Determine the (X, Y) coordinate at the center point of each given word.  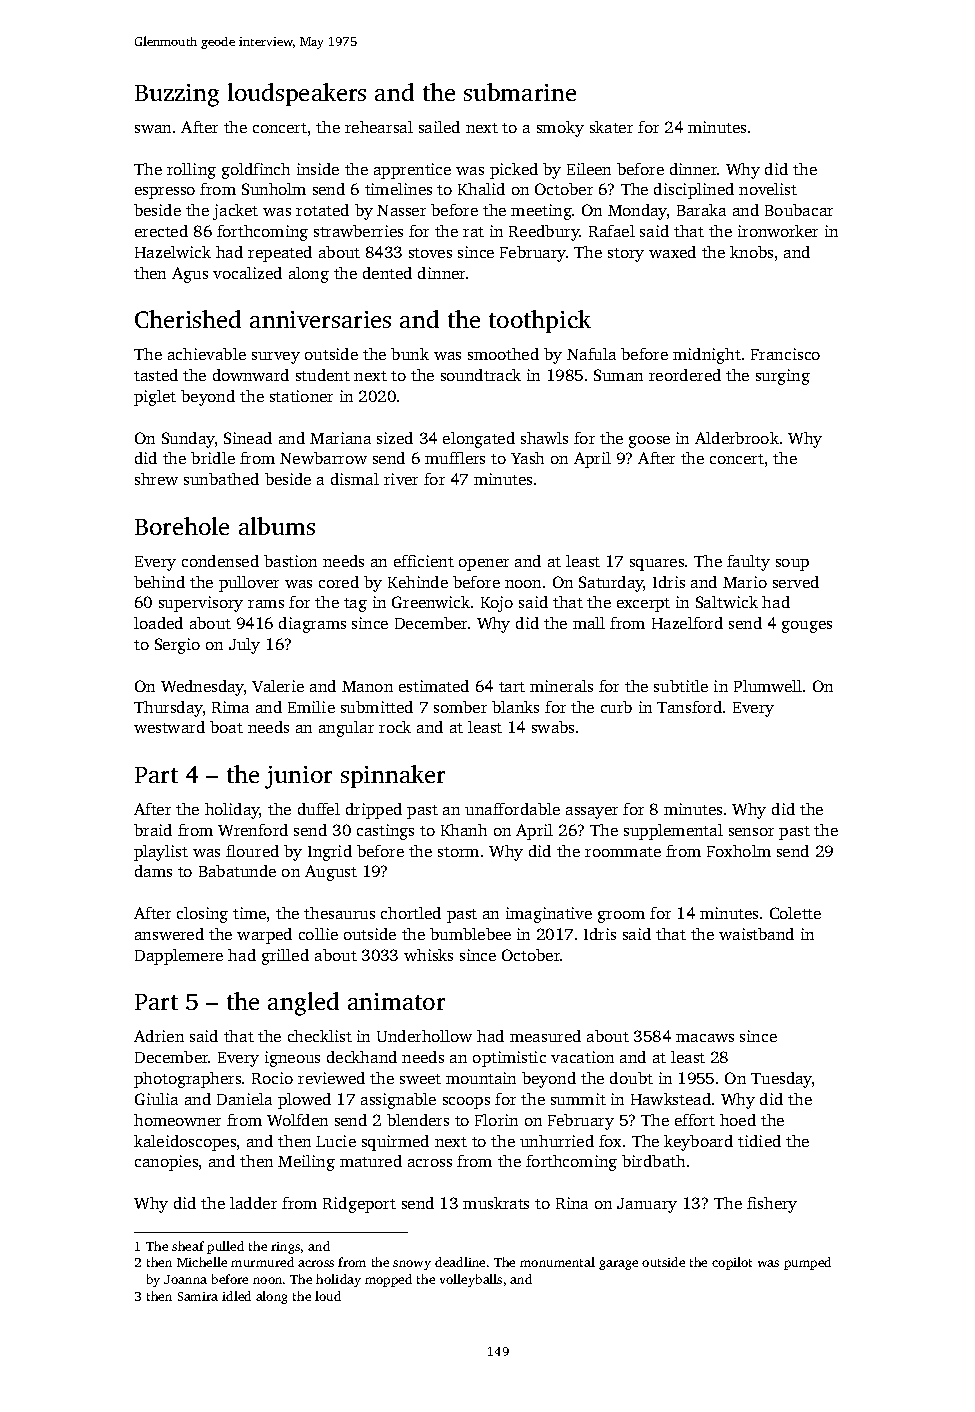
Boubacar (799, 210)
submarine (520, 92)
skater (611, 127)
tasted (156, 375)
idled (236, 1296)
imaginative (549, 915)
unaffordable (512, 809)
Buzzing (177, 95)
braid (153, 830)
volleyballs (471, 1280)
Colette (795, 913)
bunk (410, 354)
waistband (756, 934)
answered (169, 934)
